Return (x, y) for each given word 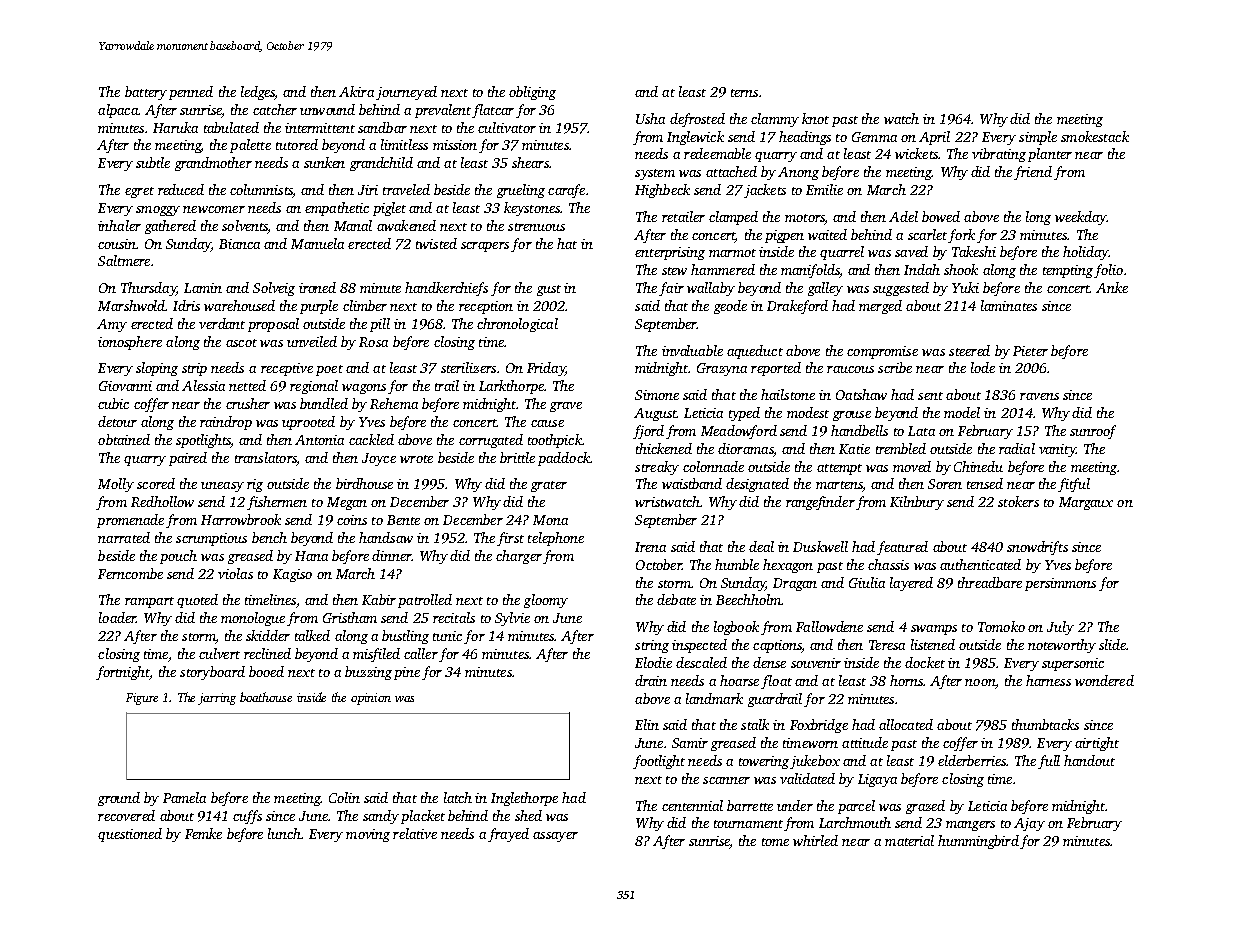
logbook (736, 628)
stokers (1018, 501)
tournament (748, 824)
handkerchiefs (446, 289)
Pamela (184, 797)
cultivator (507, 127)
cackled (371, 439)
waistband (692, 483)
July (1060, 628)
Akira (356, 91)
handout (1089, 760)
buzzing (368, 673)
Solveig (274, 289)
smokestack (1095, 136)
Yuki (965, 287)
